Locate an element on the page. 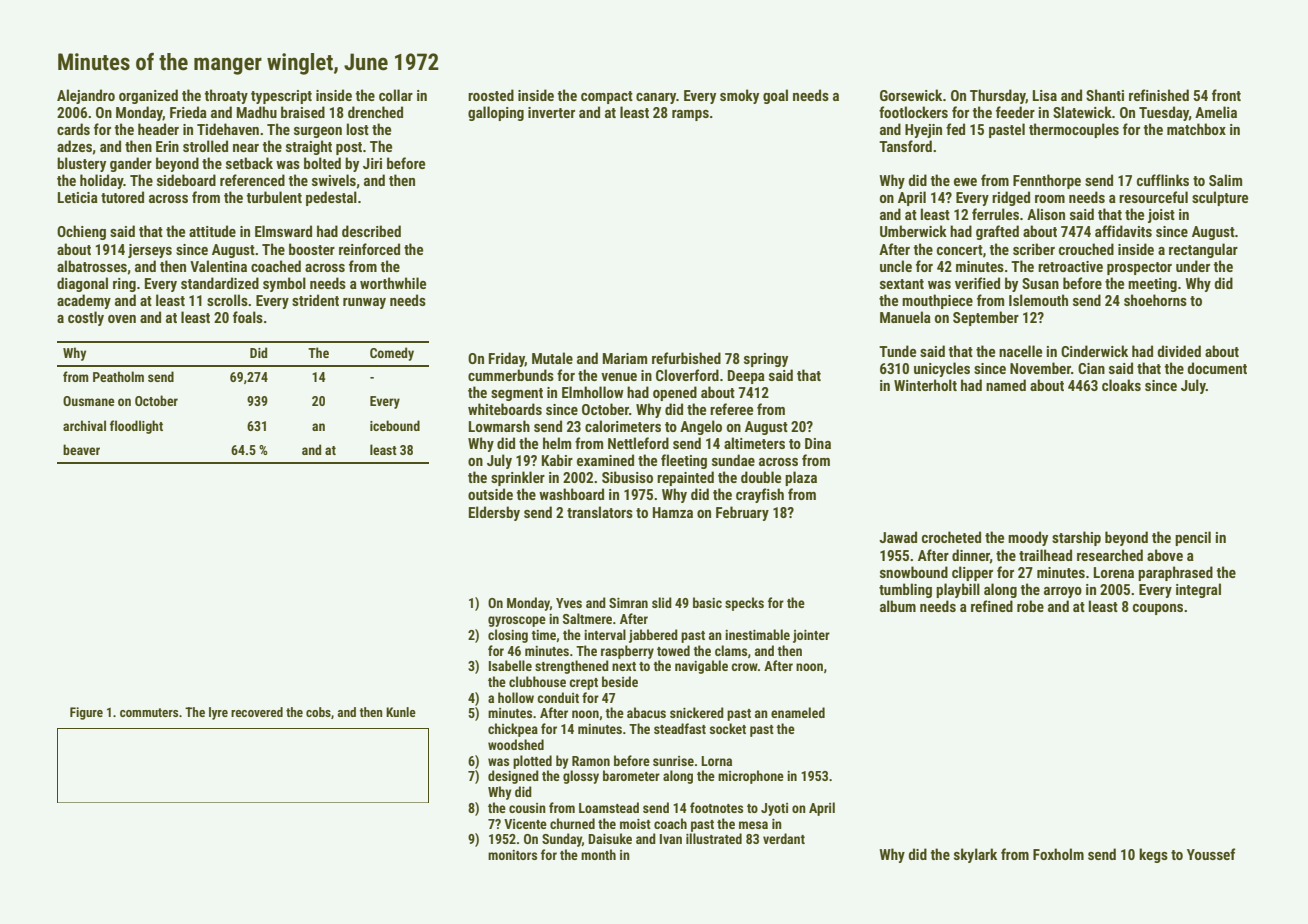  Foxholm is located at coordinates (1058, 854).
